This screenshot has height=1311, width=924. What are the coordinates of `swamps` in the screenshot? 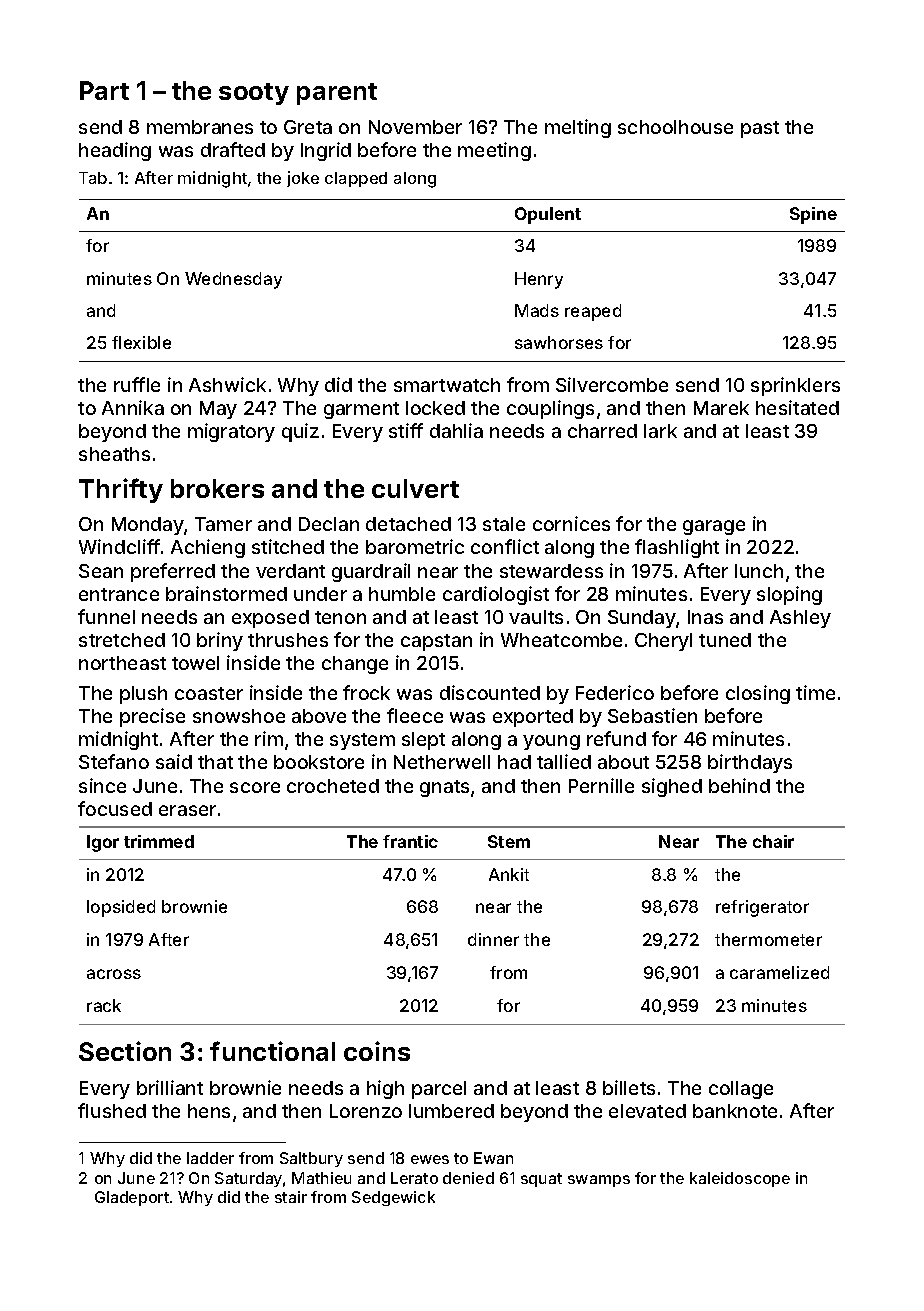 It's located at (599, 1181).
